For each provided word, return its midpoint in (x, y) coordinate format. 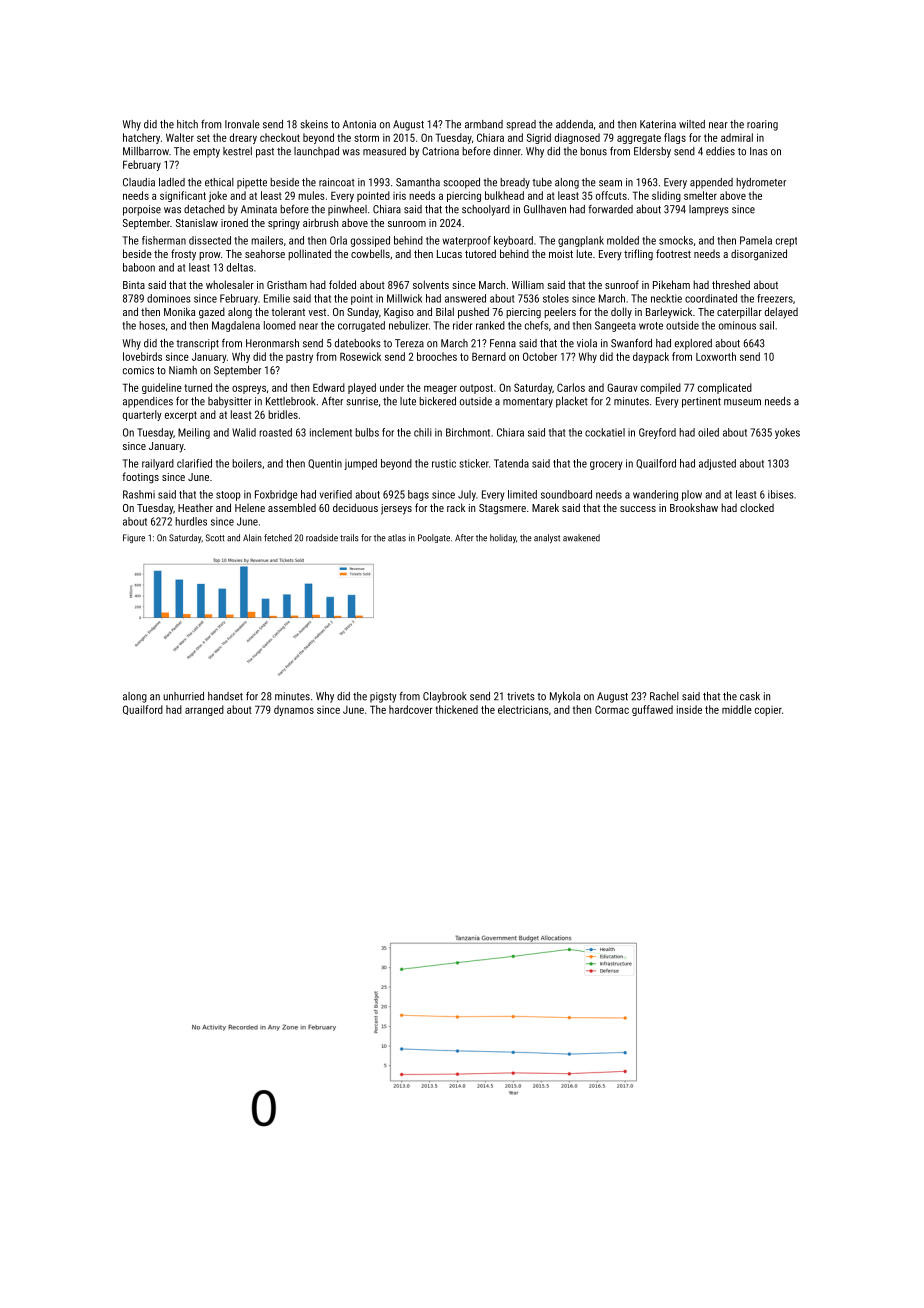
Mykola (565, 697)
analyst (547, 538)
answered (465, 298)
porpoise (142, 210)
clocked (757, 507)
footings (140, 478)
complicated (725, 388)
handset (225, 696)
